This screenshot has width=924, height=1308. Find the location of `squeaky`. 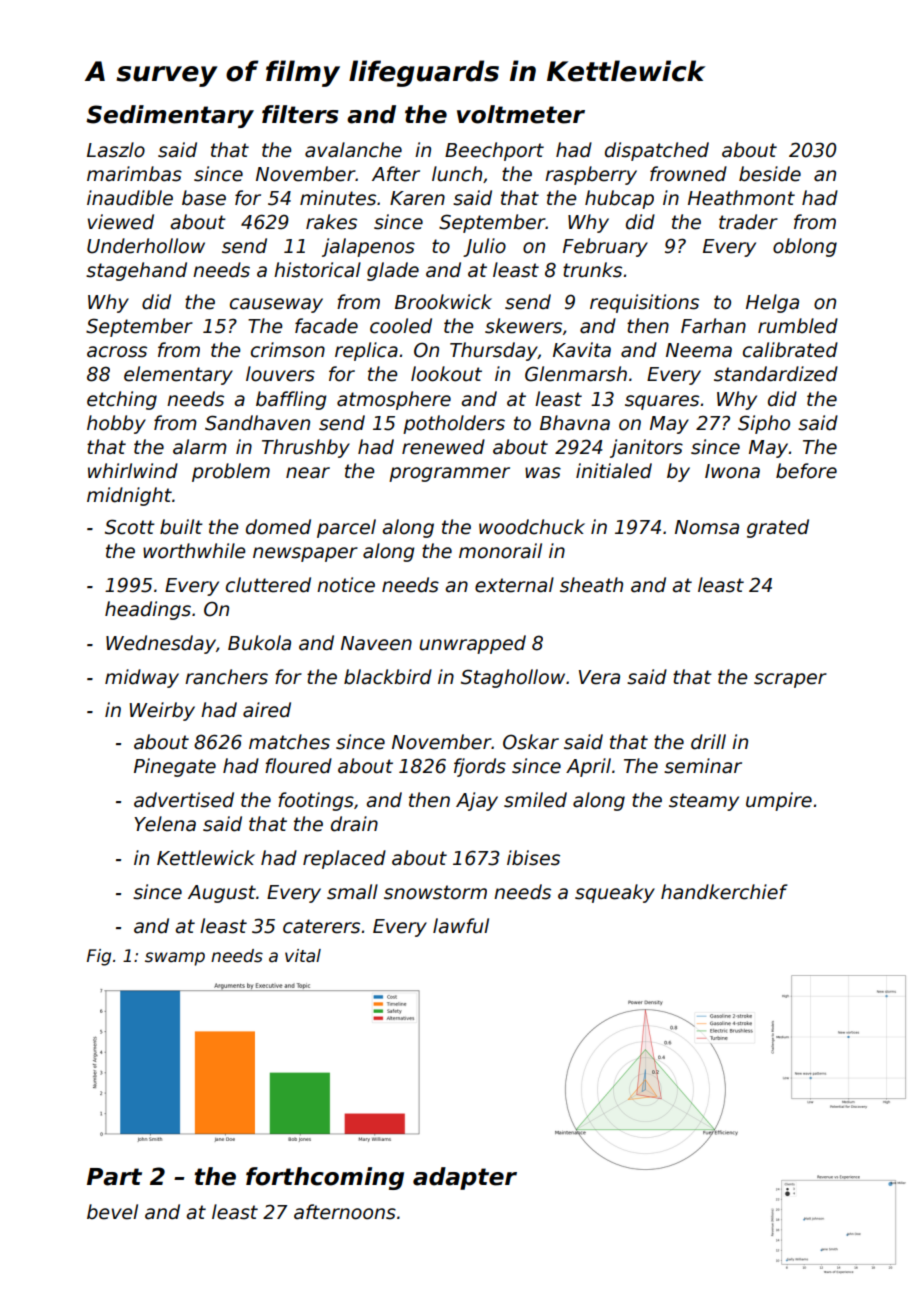

squeaky is located at coordinates (615, 893).
